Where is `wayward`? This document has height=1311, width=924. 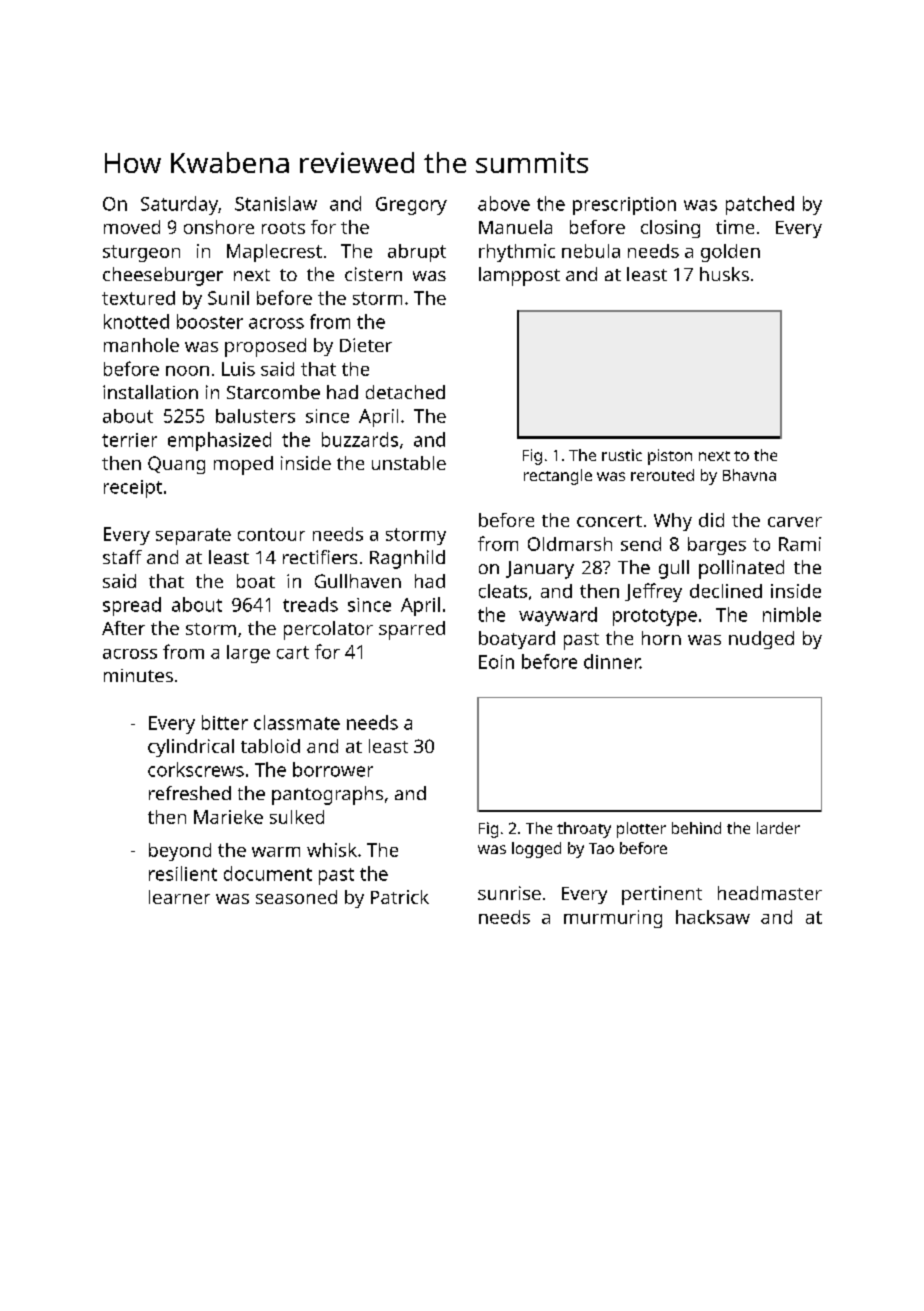
wayward is located at coordinates (558, 616).
